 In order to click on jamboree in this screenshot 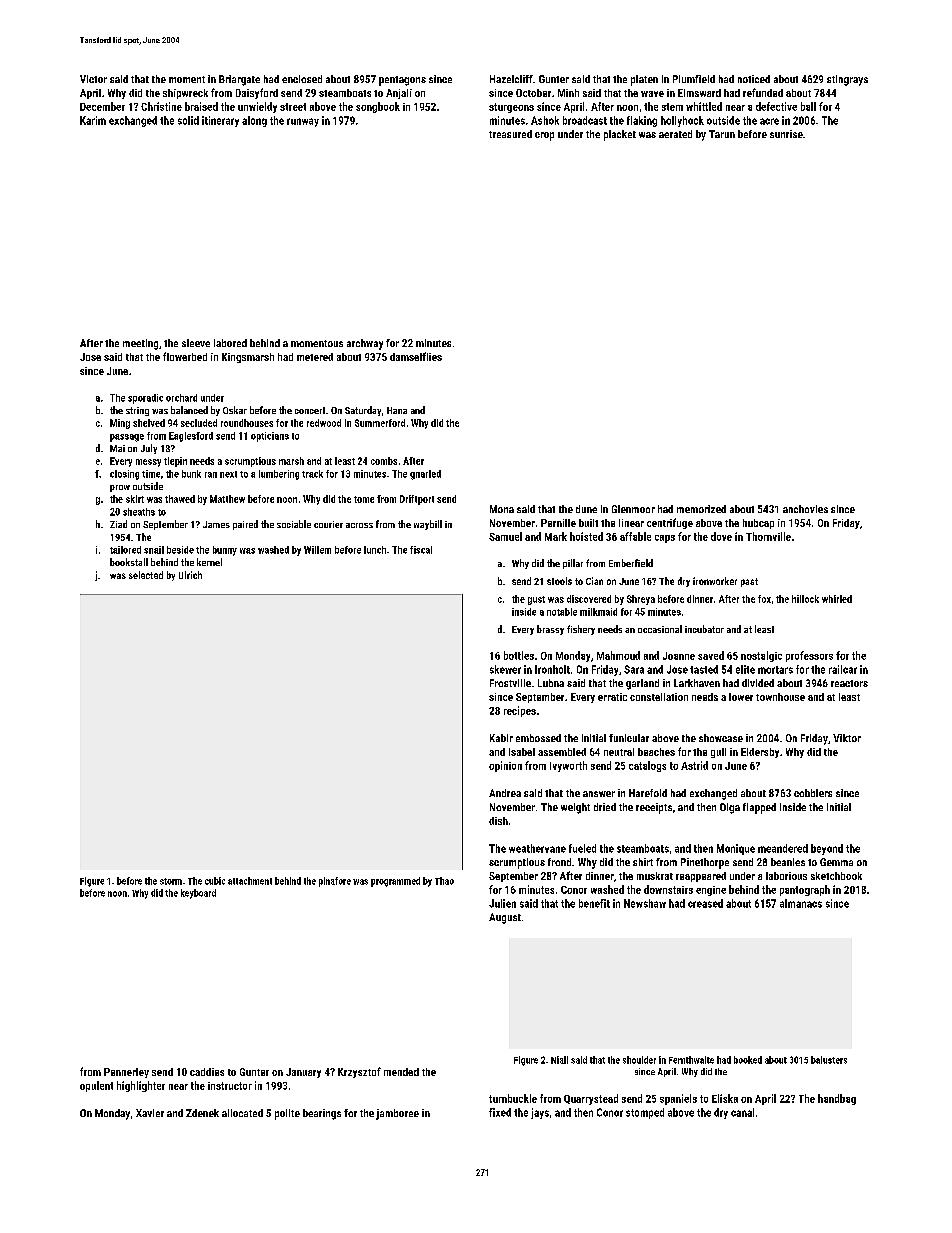, I will do `click(397, 1114)`.
